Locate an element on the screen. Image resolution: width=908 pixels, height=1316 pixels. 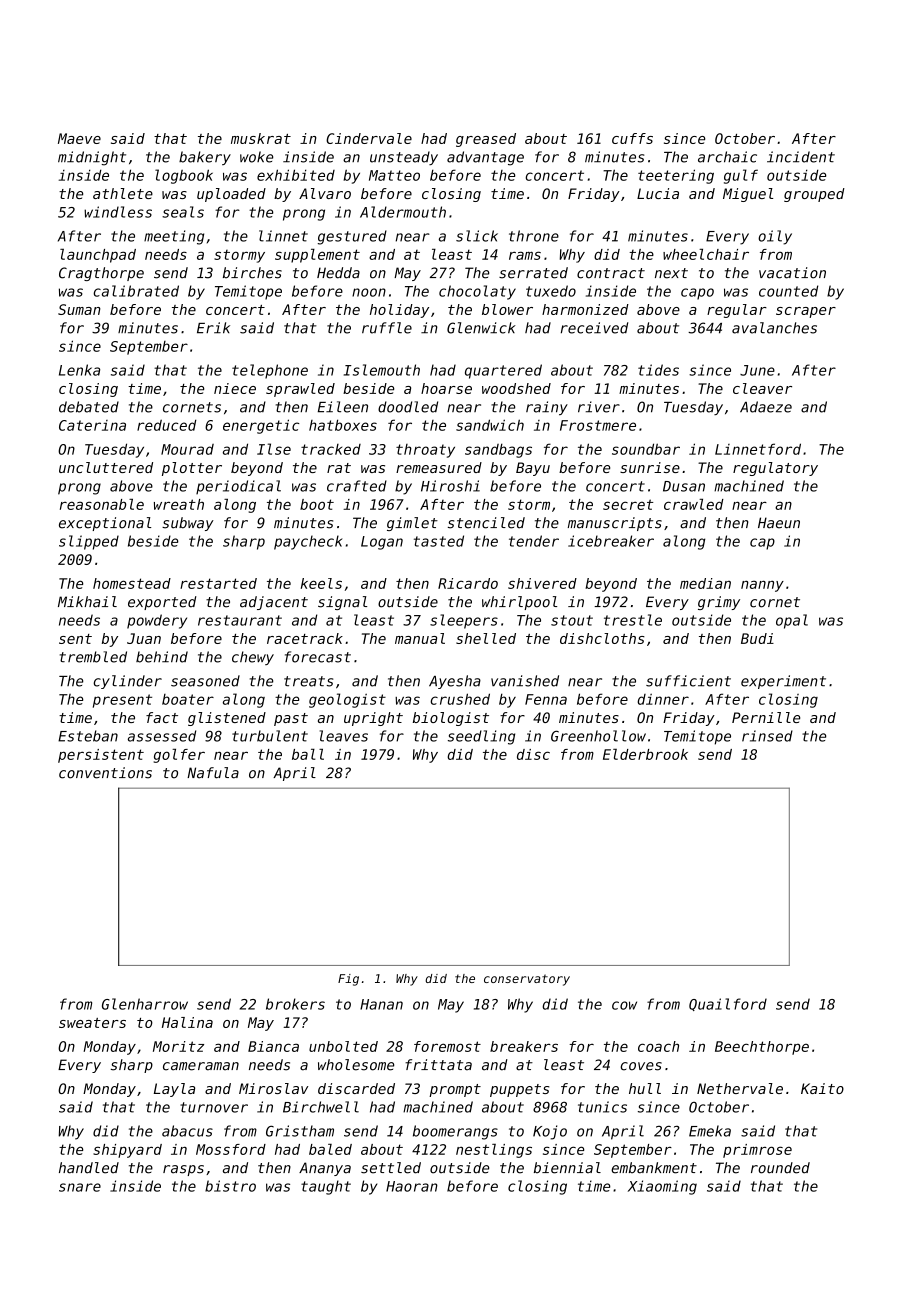
Esteban is located at coordinates (88, 736).
